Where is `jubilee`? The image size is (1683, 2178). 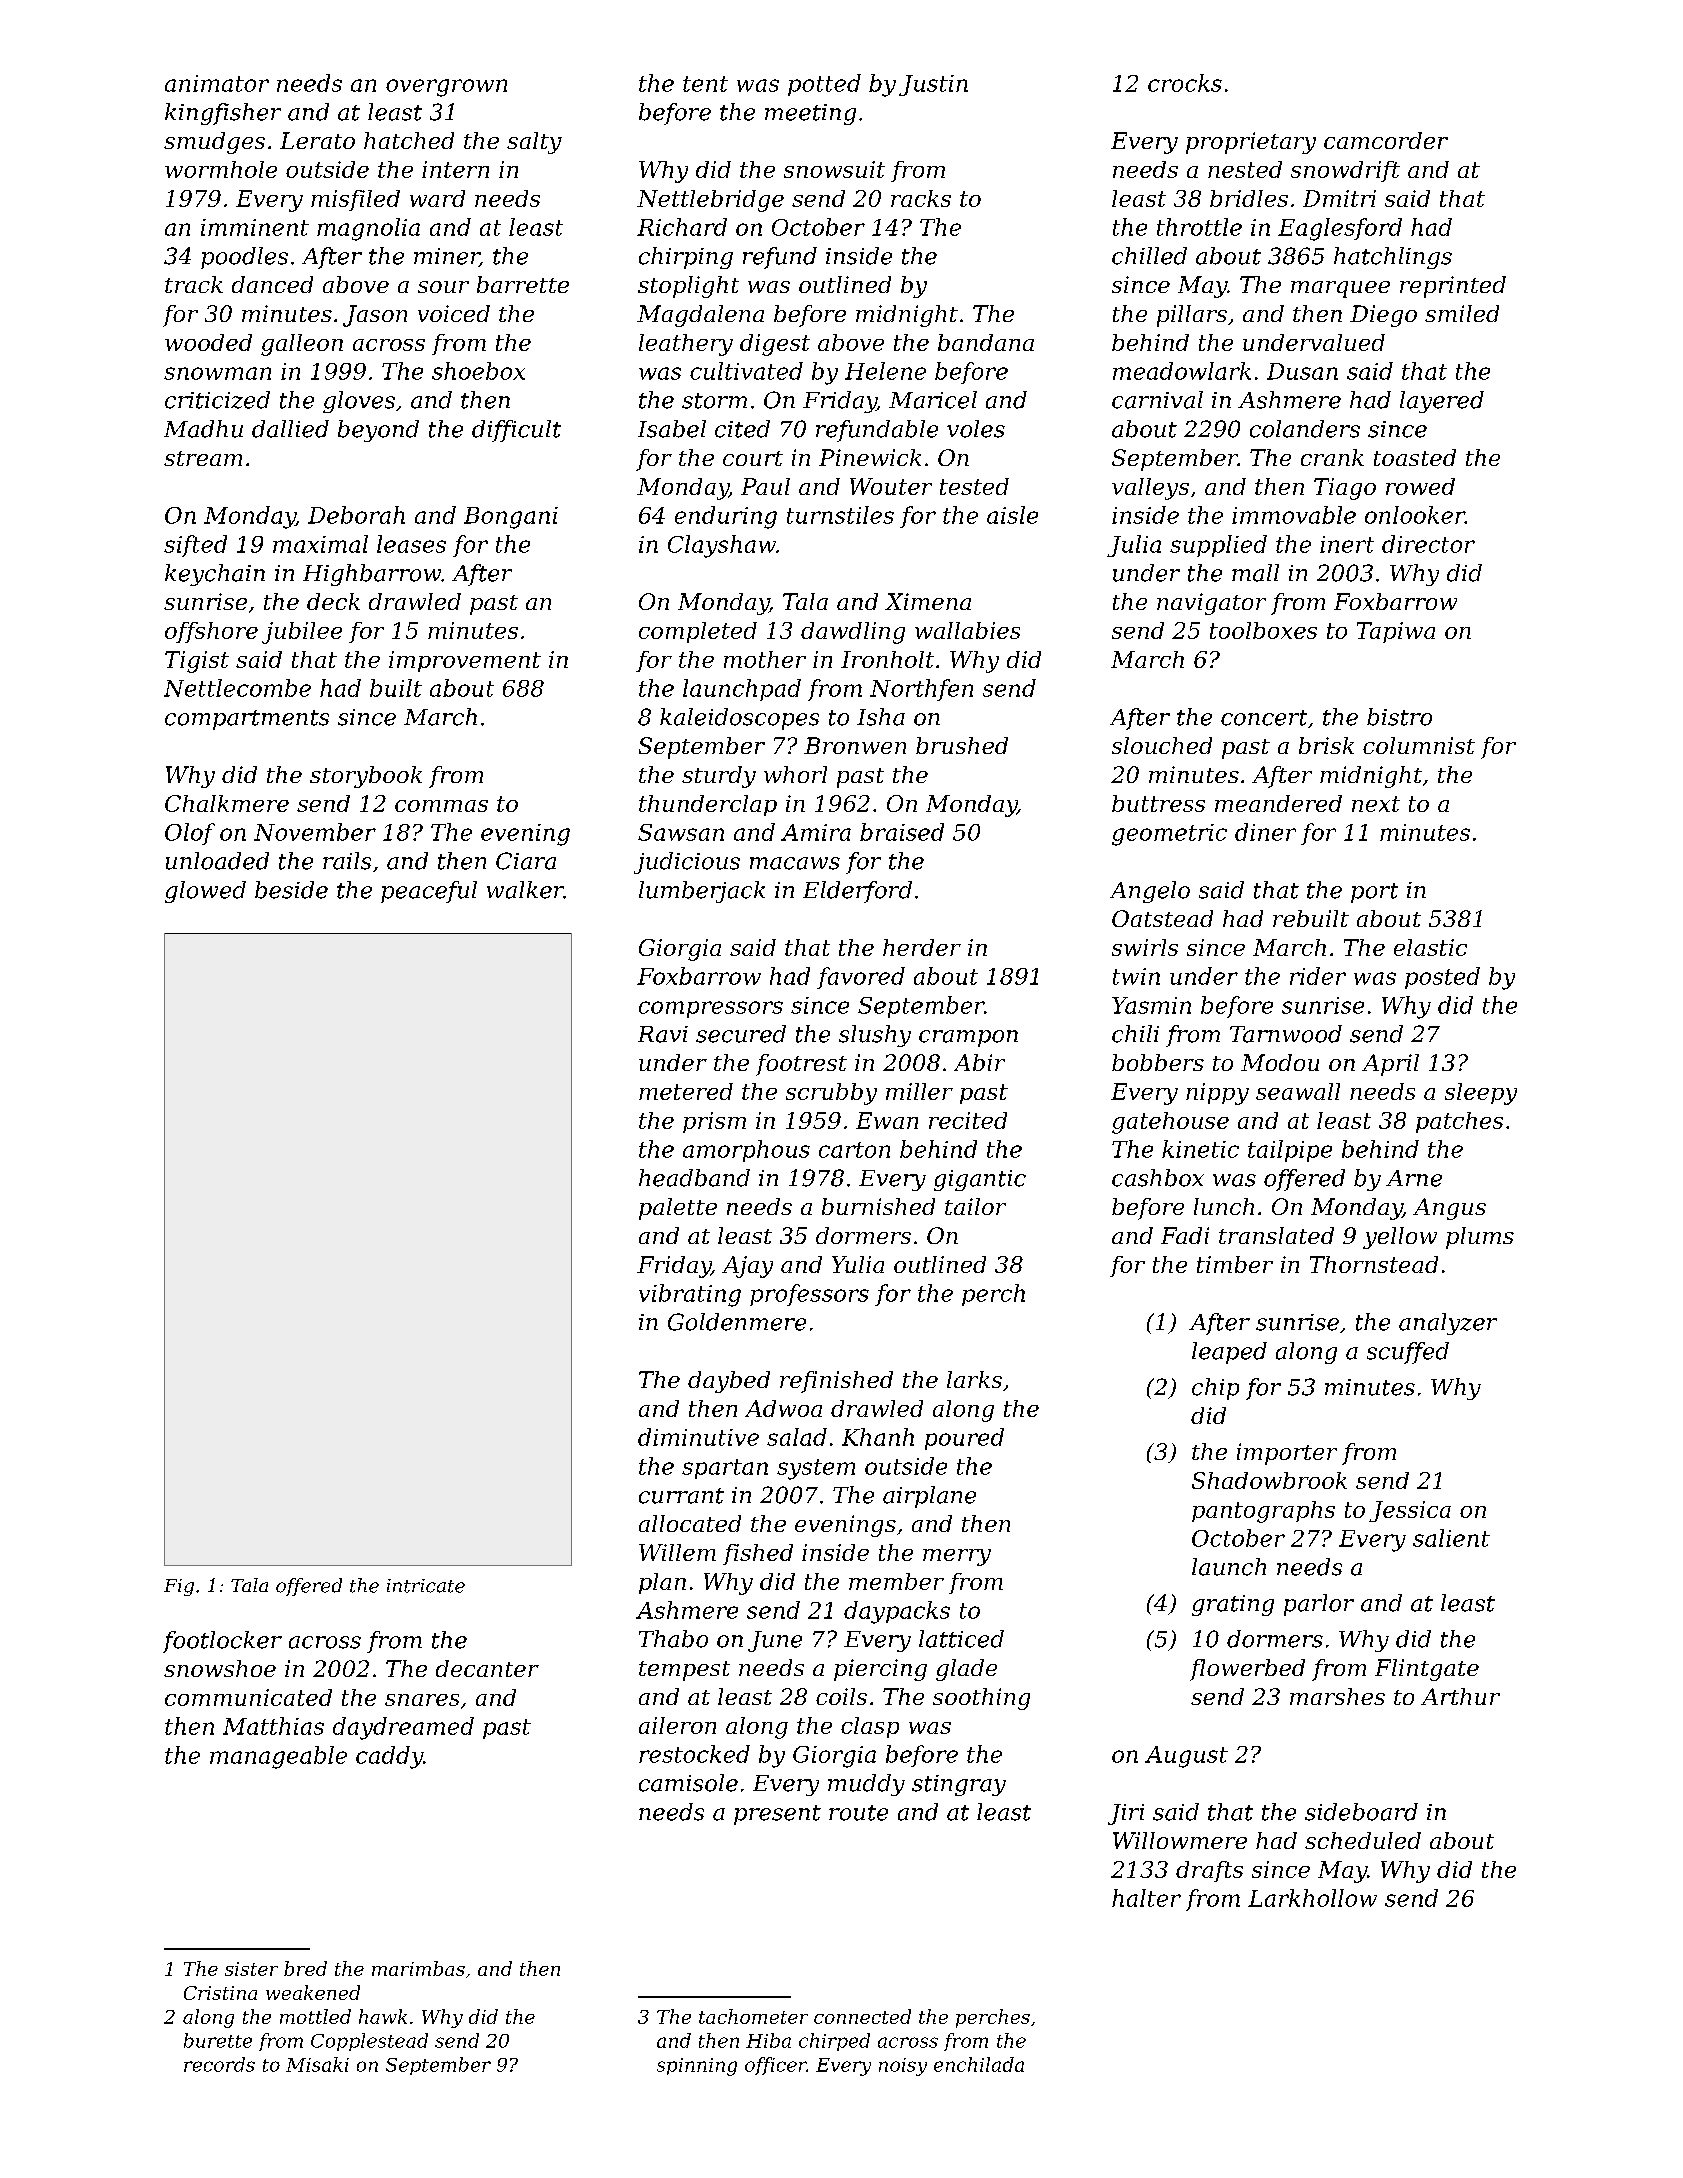
jubilee is located at coordinates (302, 633).
